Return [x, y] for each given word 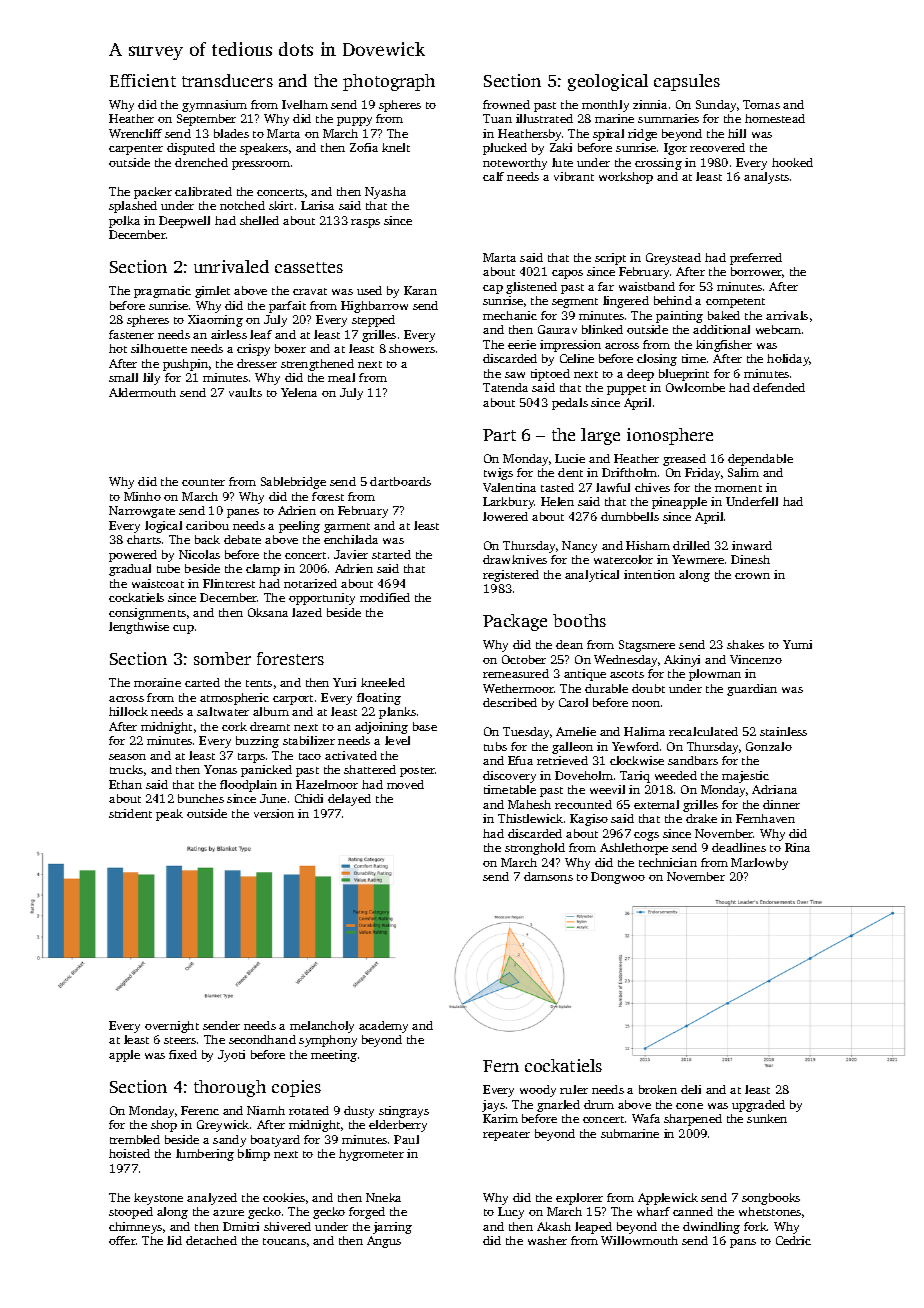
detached [211, 1240]
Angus [384, 1242]
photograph [389, 82]
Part [499, 435]
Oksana [268, 612]
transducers [227, 80]
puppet [626, 390]
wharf [653, 1211]
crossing [658, 164]
